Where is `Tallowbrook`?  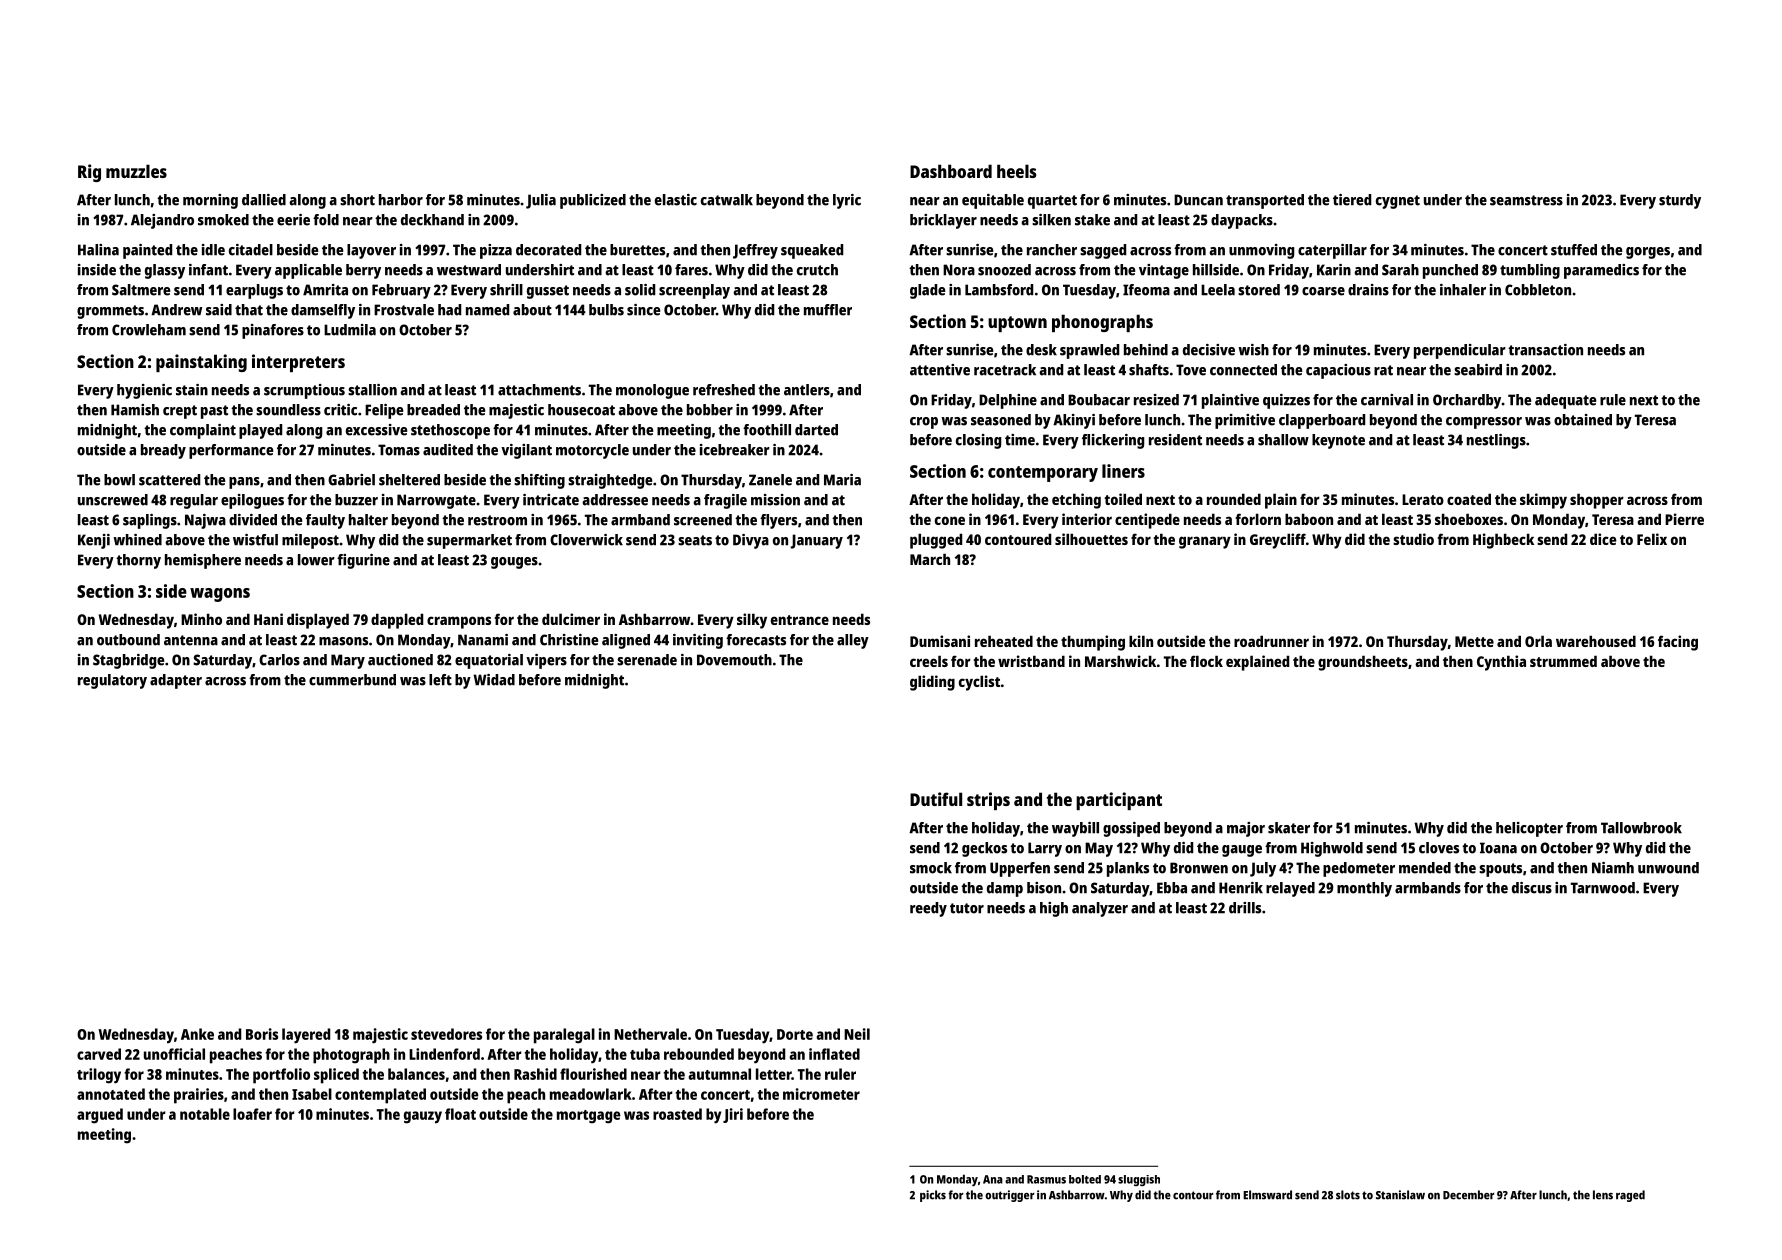 Tallowbrook is located at coordinates (1641, 828).
